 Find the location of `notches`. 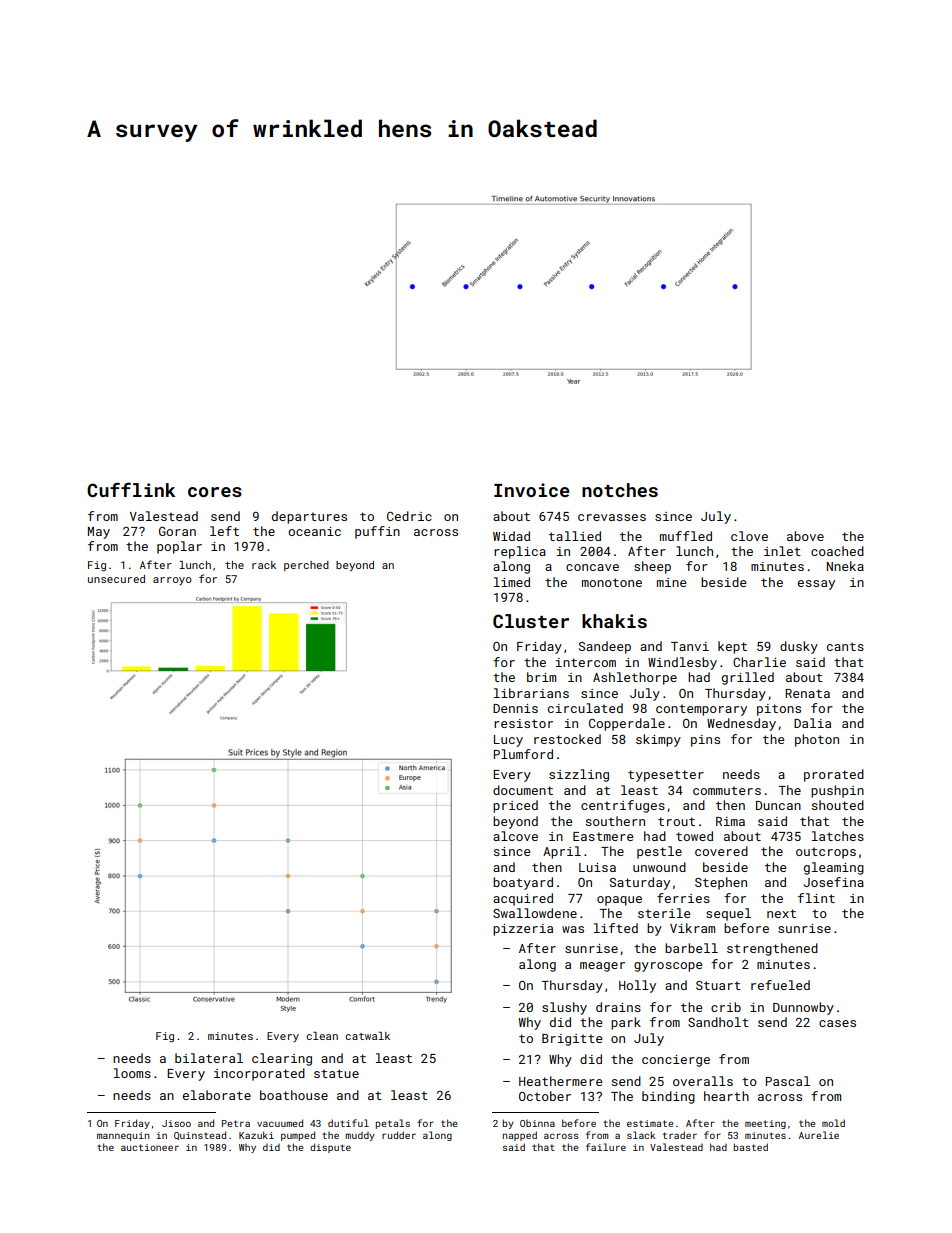

notches is located at coordinates (620, 490).
